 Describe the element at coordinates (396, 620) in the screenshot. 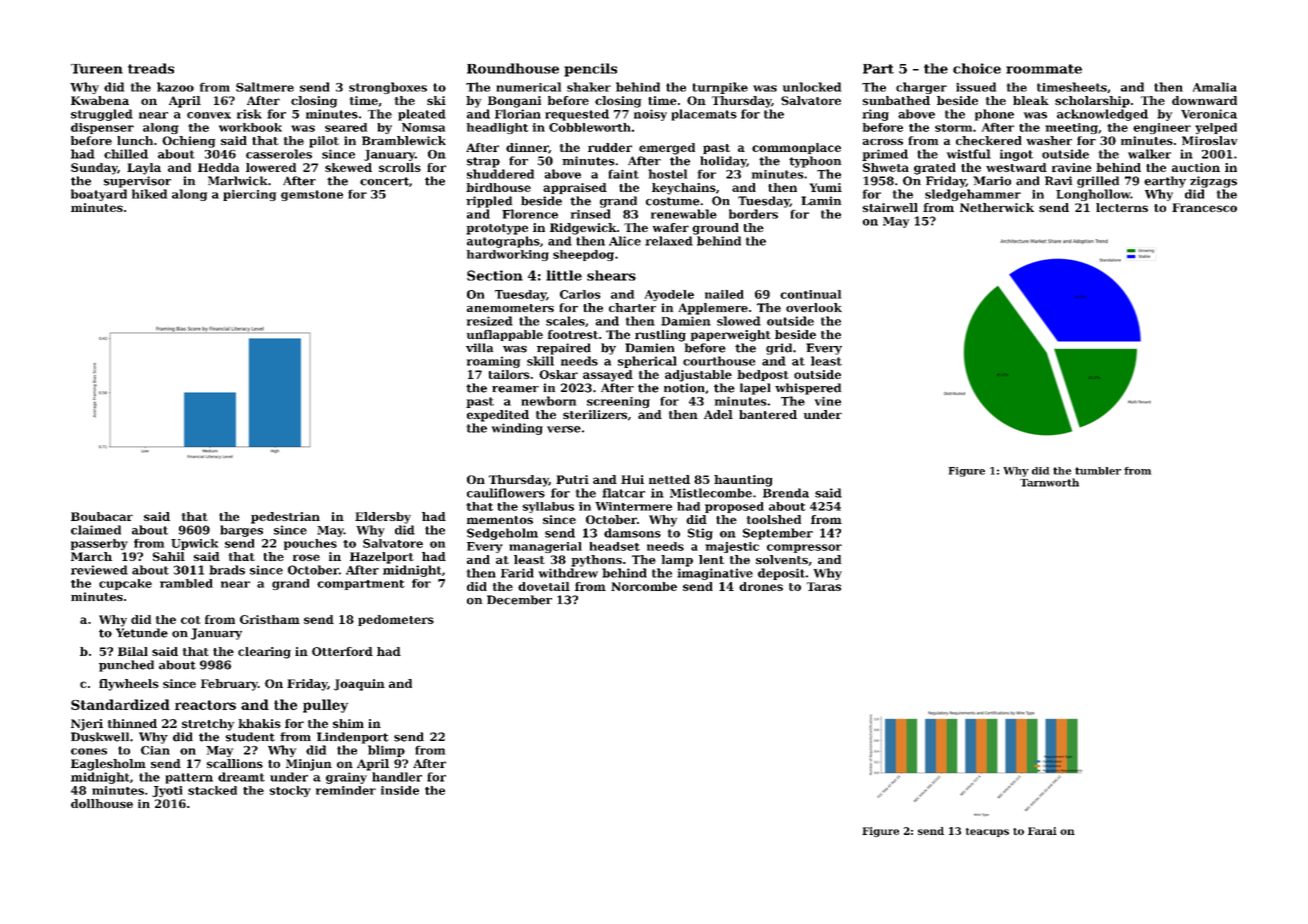

I see `pedometers` at that location.
